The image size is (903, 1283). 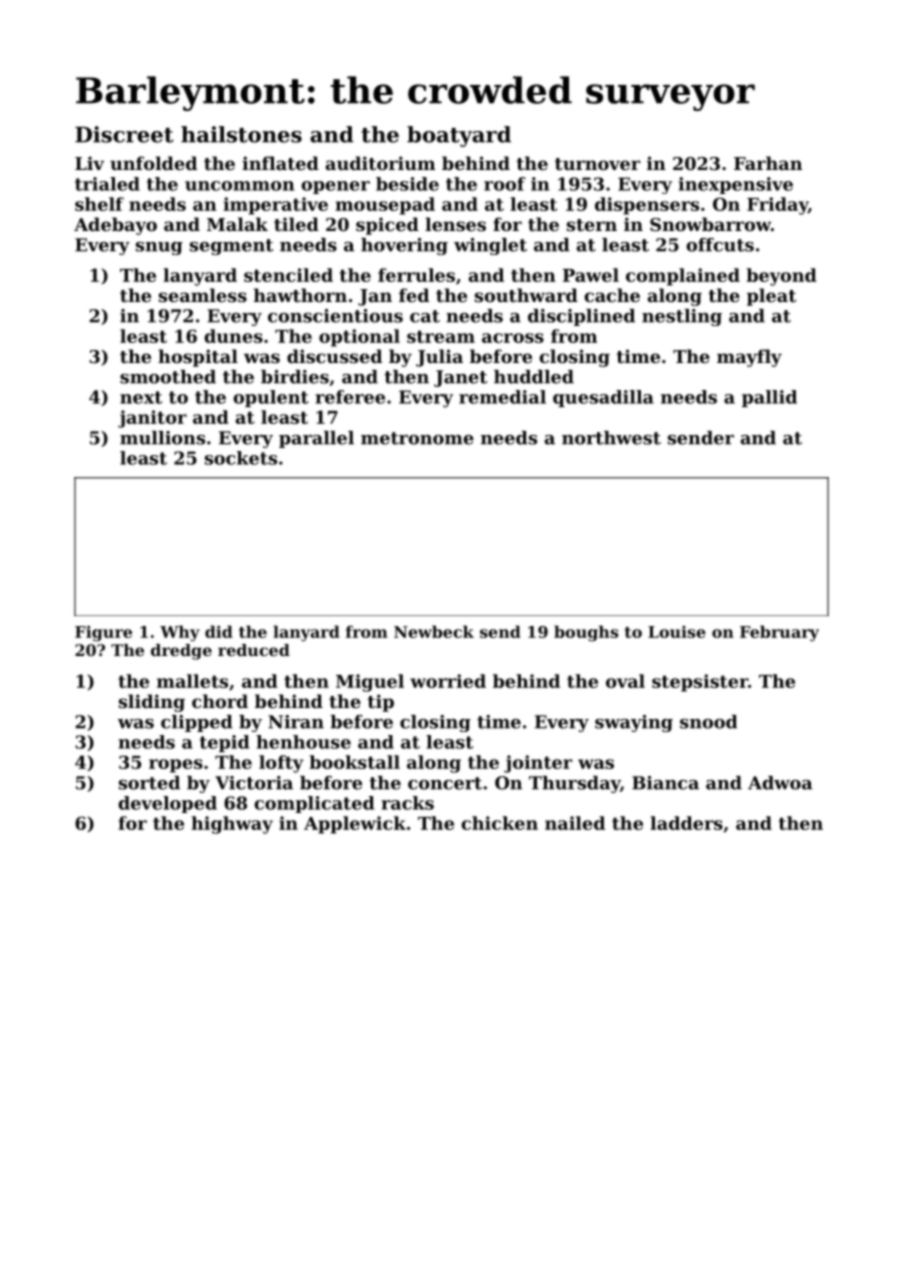 What do you see at coordinates (611, 438) in the document?
I see `northwest` at bounding box center [611, 438].
